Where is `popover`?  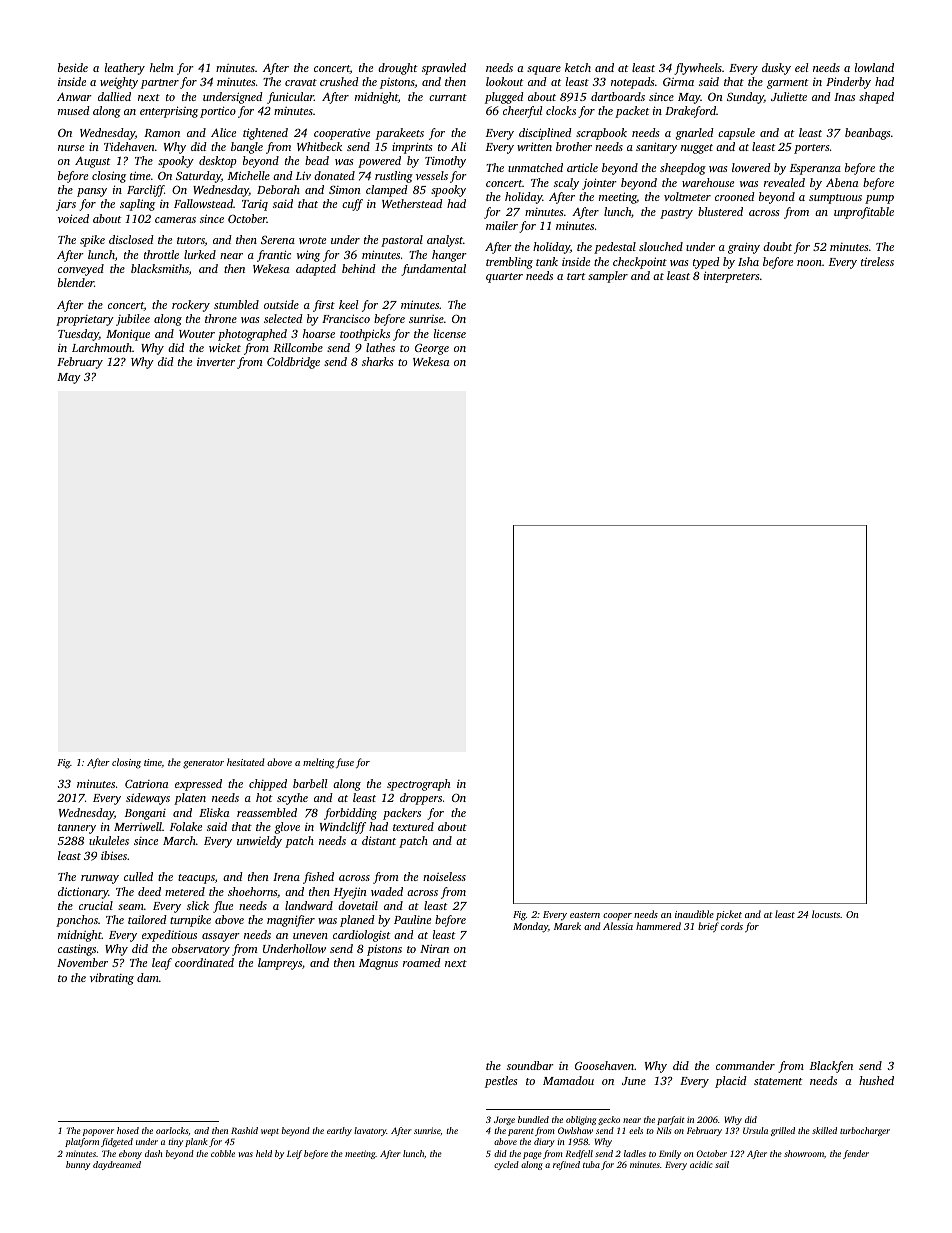 popover is located at coordinates (98, 1132).
